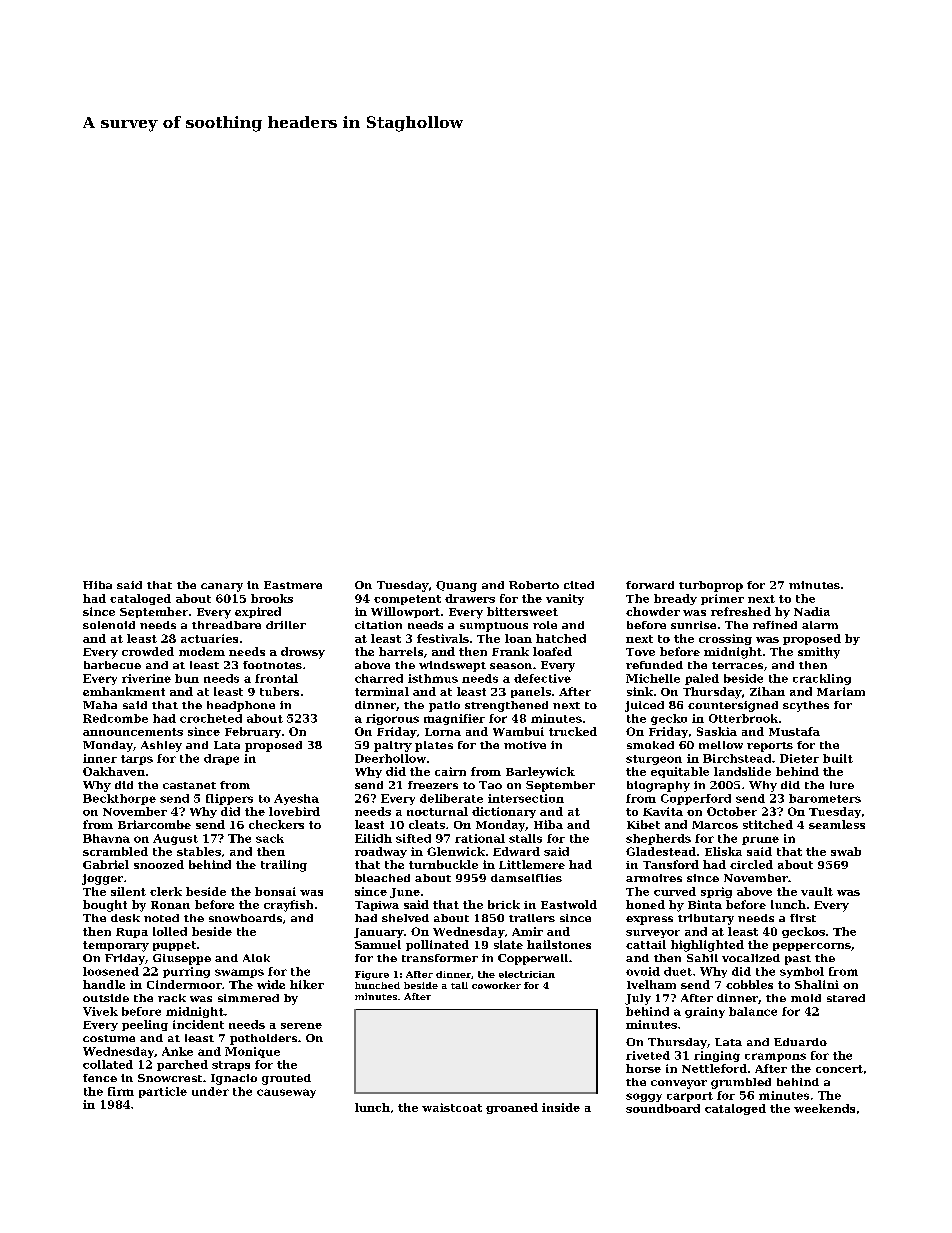 The image size is (952, 1233). I want to click on motive, so click(525, 745).
